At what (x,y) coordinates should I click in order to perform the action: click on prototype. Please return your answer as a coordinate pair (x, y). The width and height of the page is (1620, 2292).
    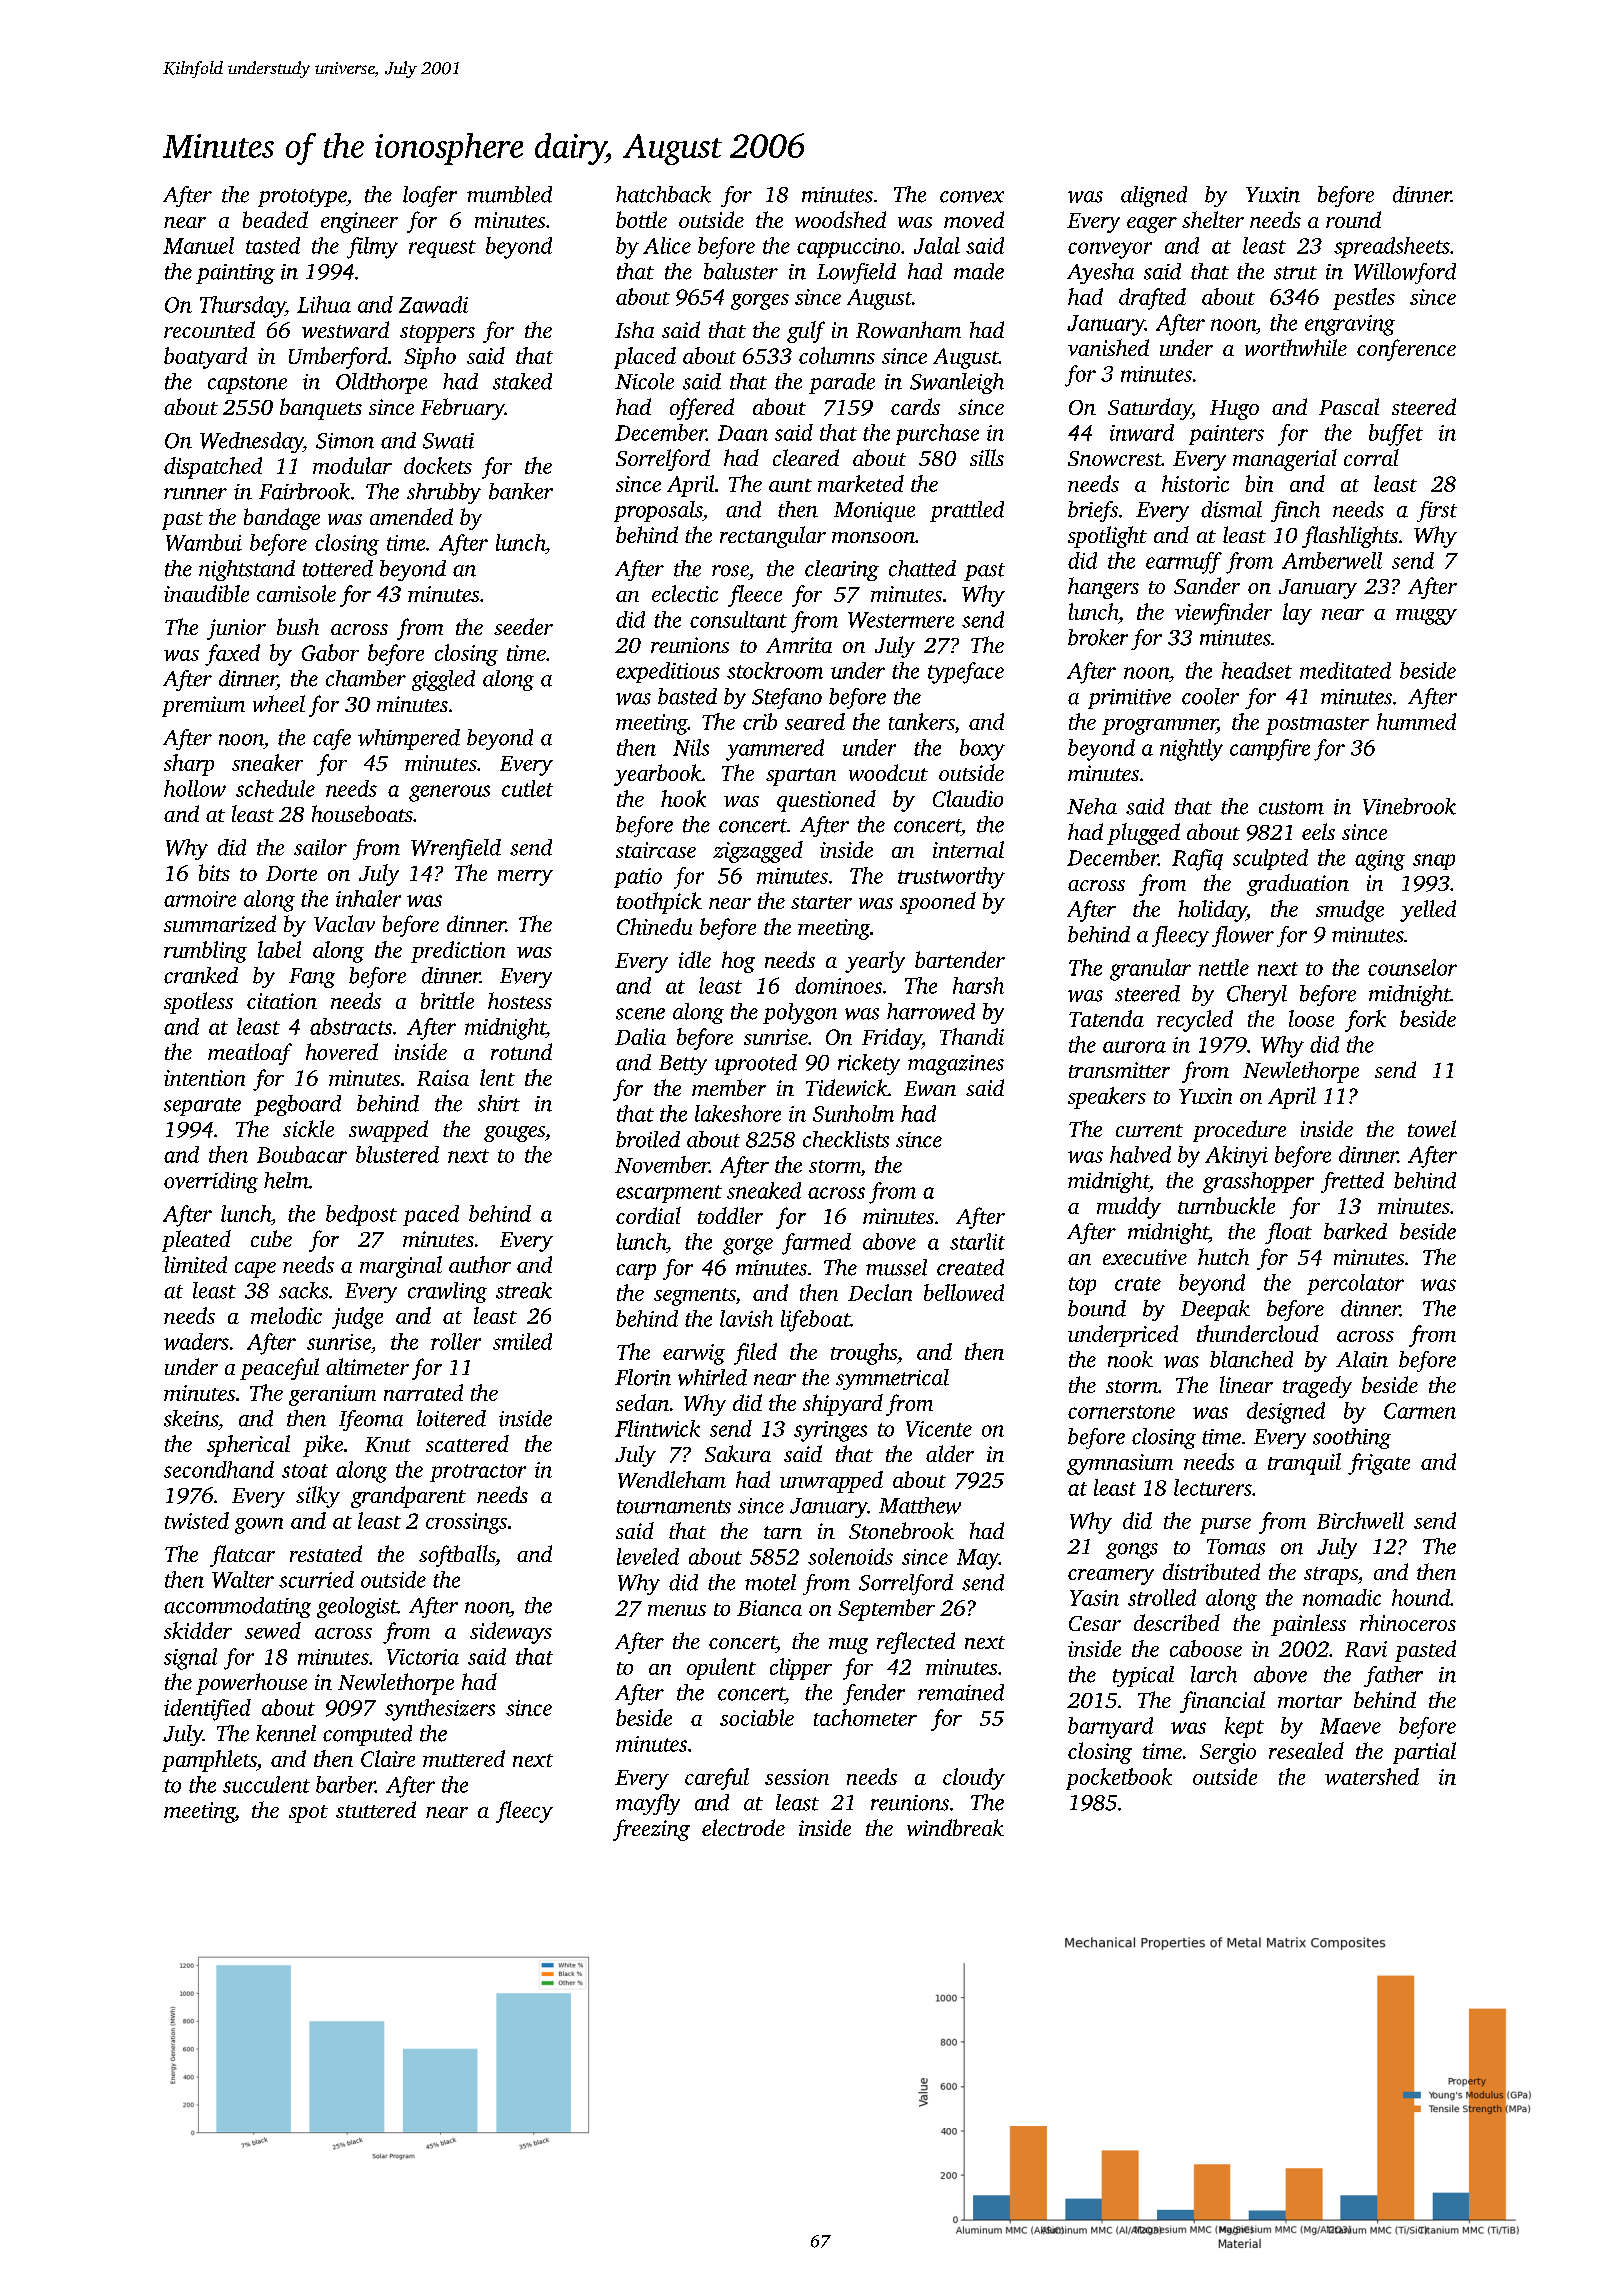
    Looking at the image, I should click on (302, 198).
